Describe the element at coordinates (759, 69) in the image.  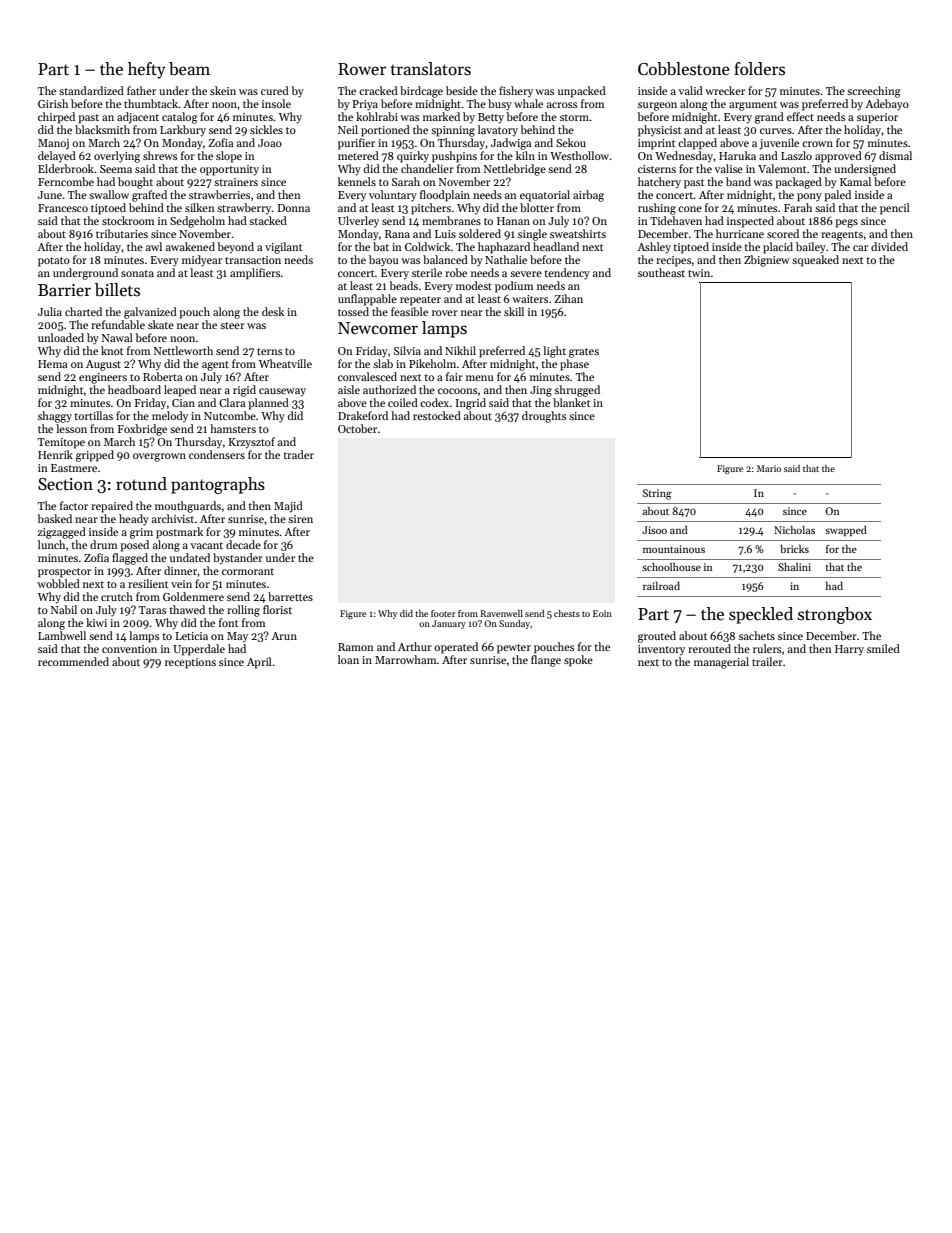
I see `folders` at that location.
